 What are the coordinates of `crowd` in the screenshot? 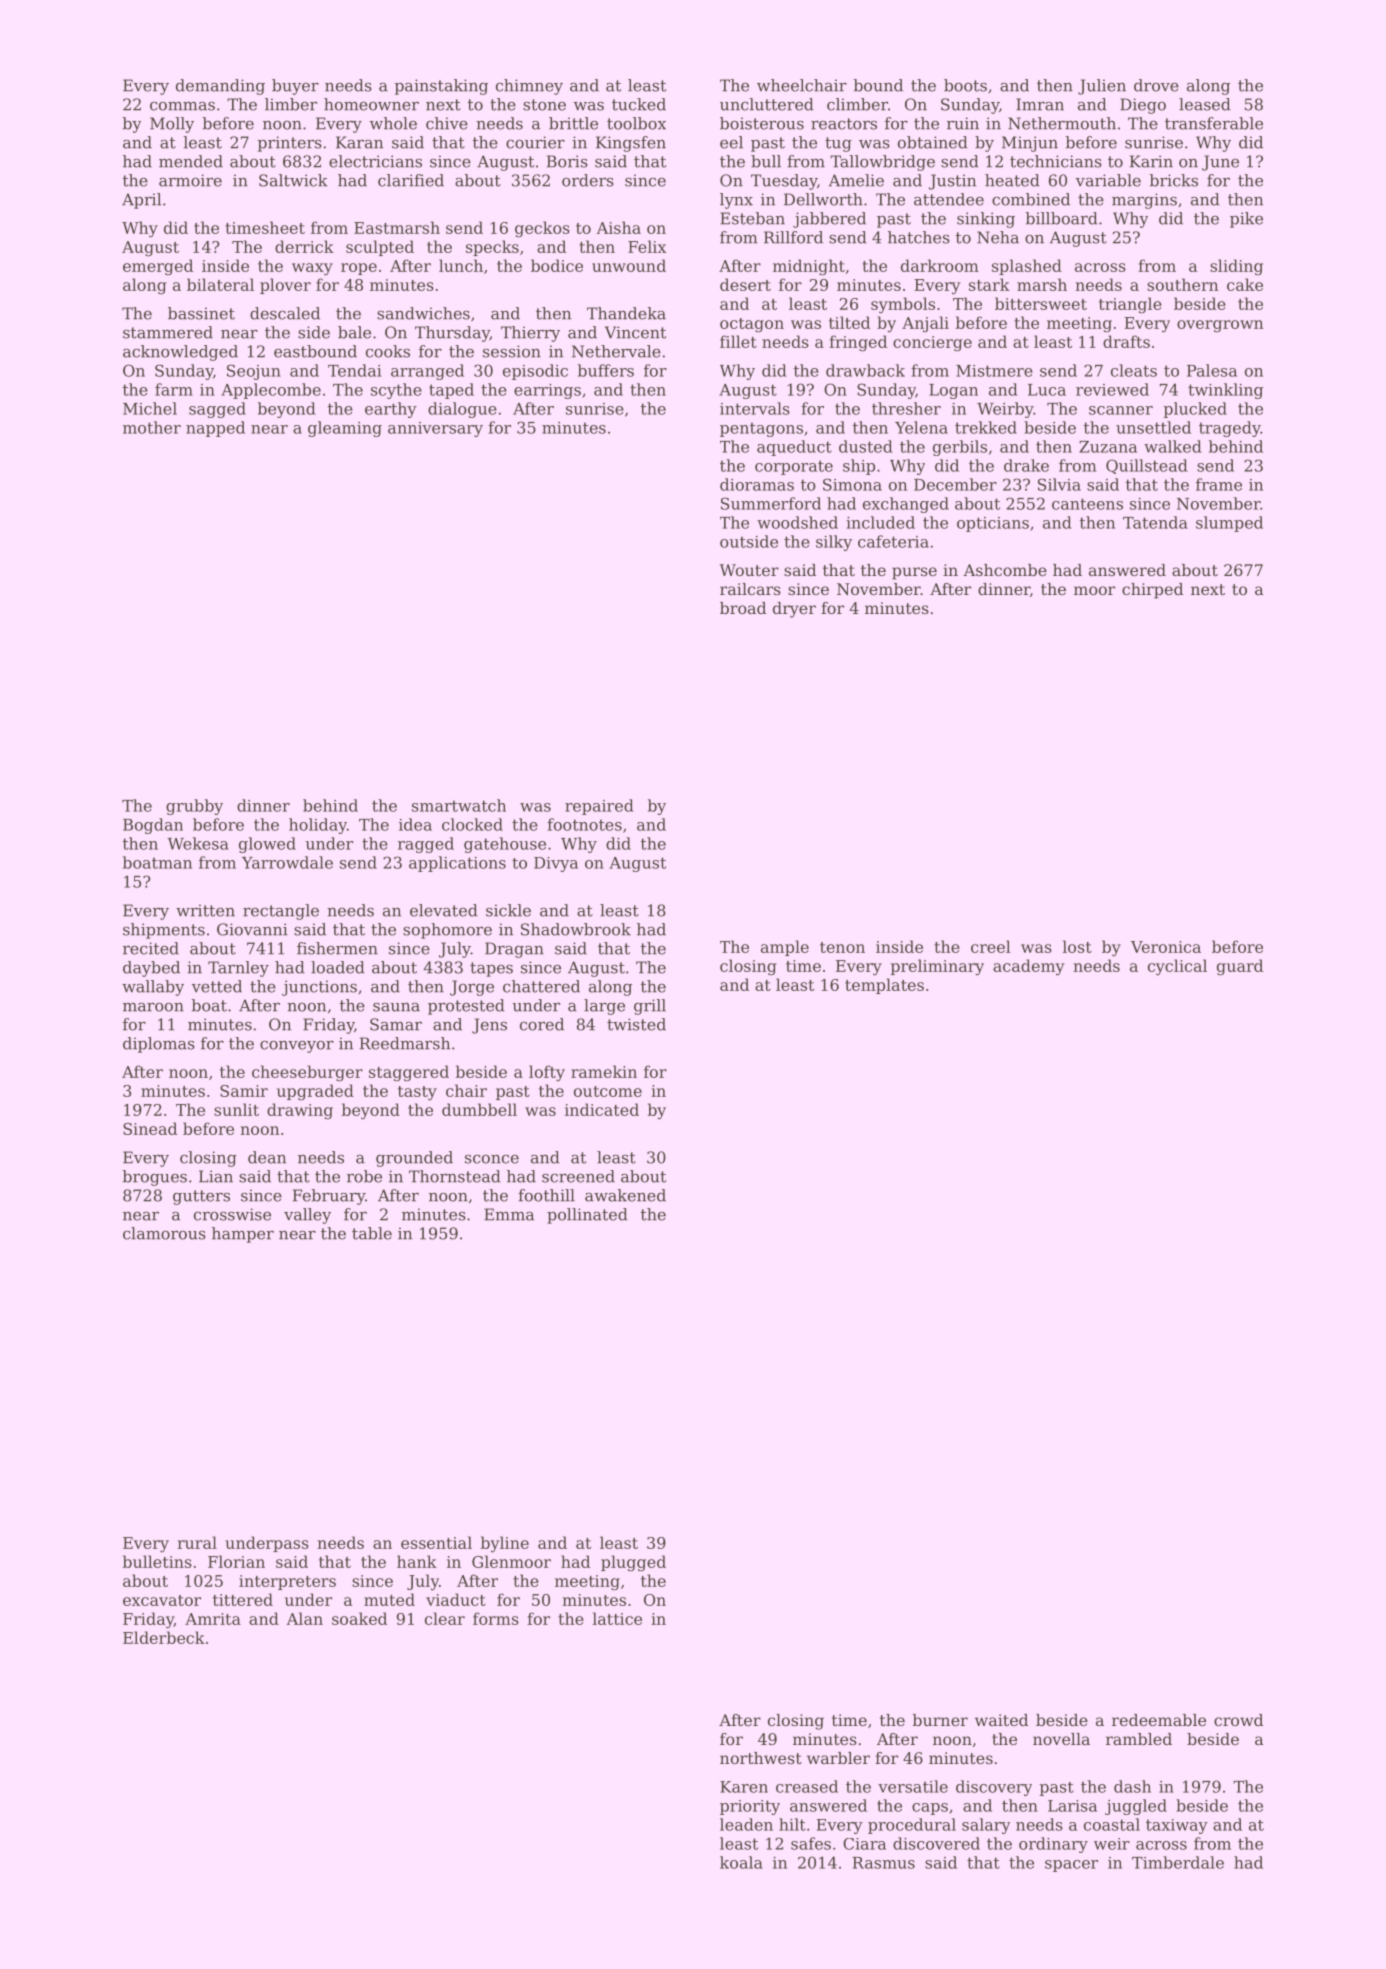 It's located at (1238, 1720).
